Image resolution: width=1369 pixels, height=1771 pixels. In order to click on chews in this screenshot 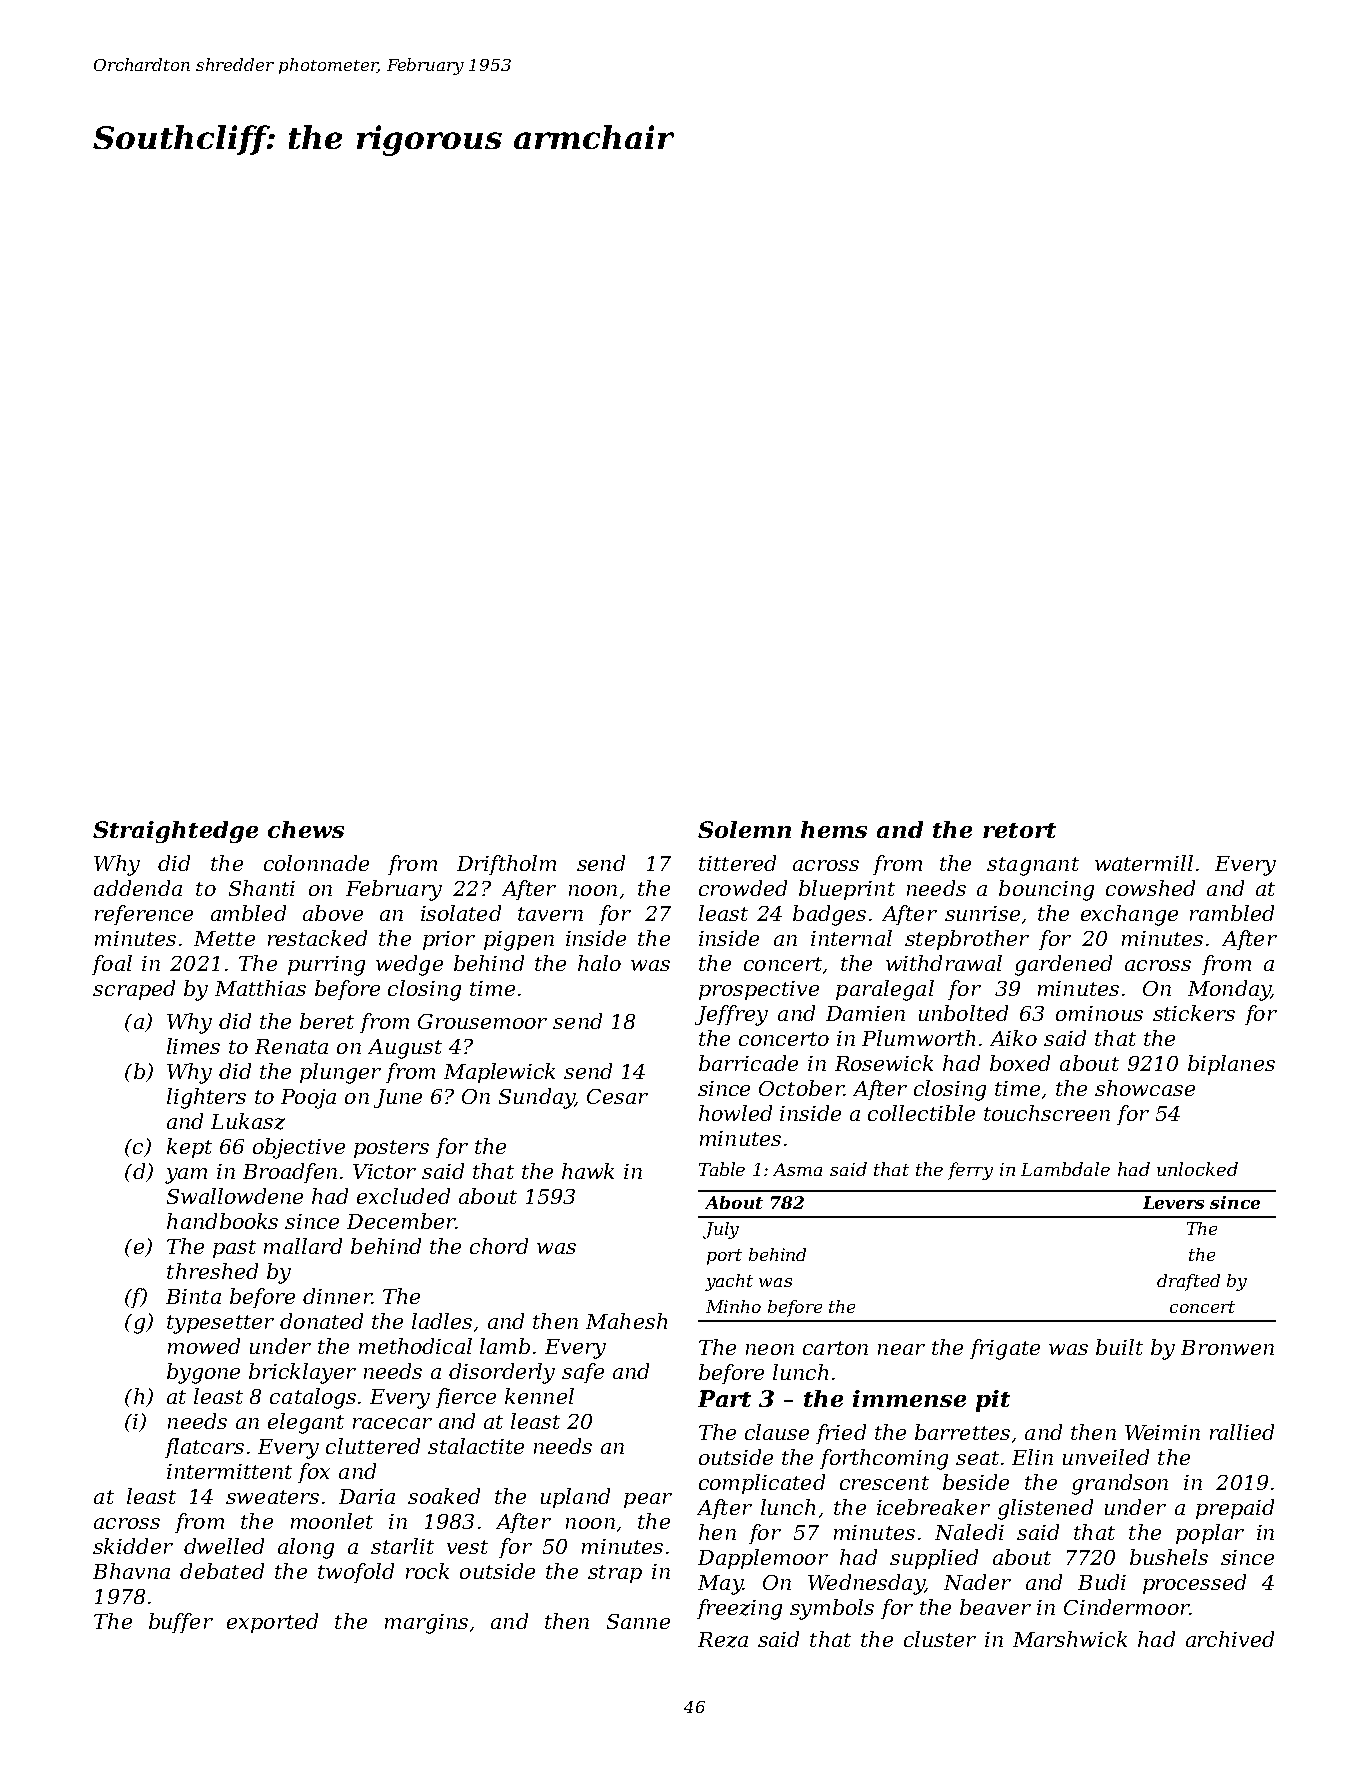, I will do `click(306, 829)`.
